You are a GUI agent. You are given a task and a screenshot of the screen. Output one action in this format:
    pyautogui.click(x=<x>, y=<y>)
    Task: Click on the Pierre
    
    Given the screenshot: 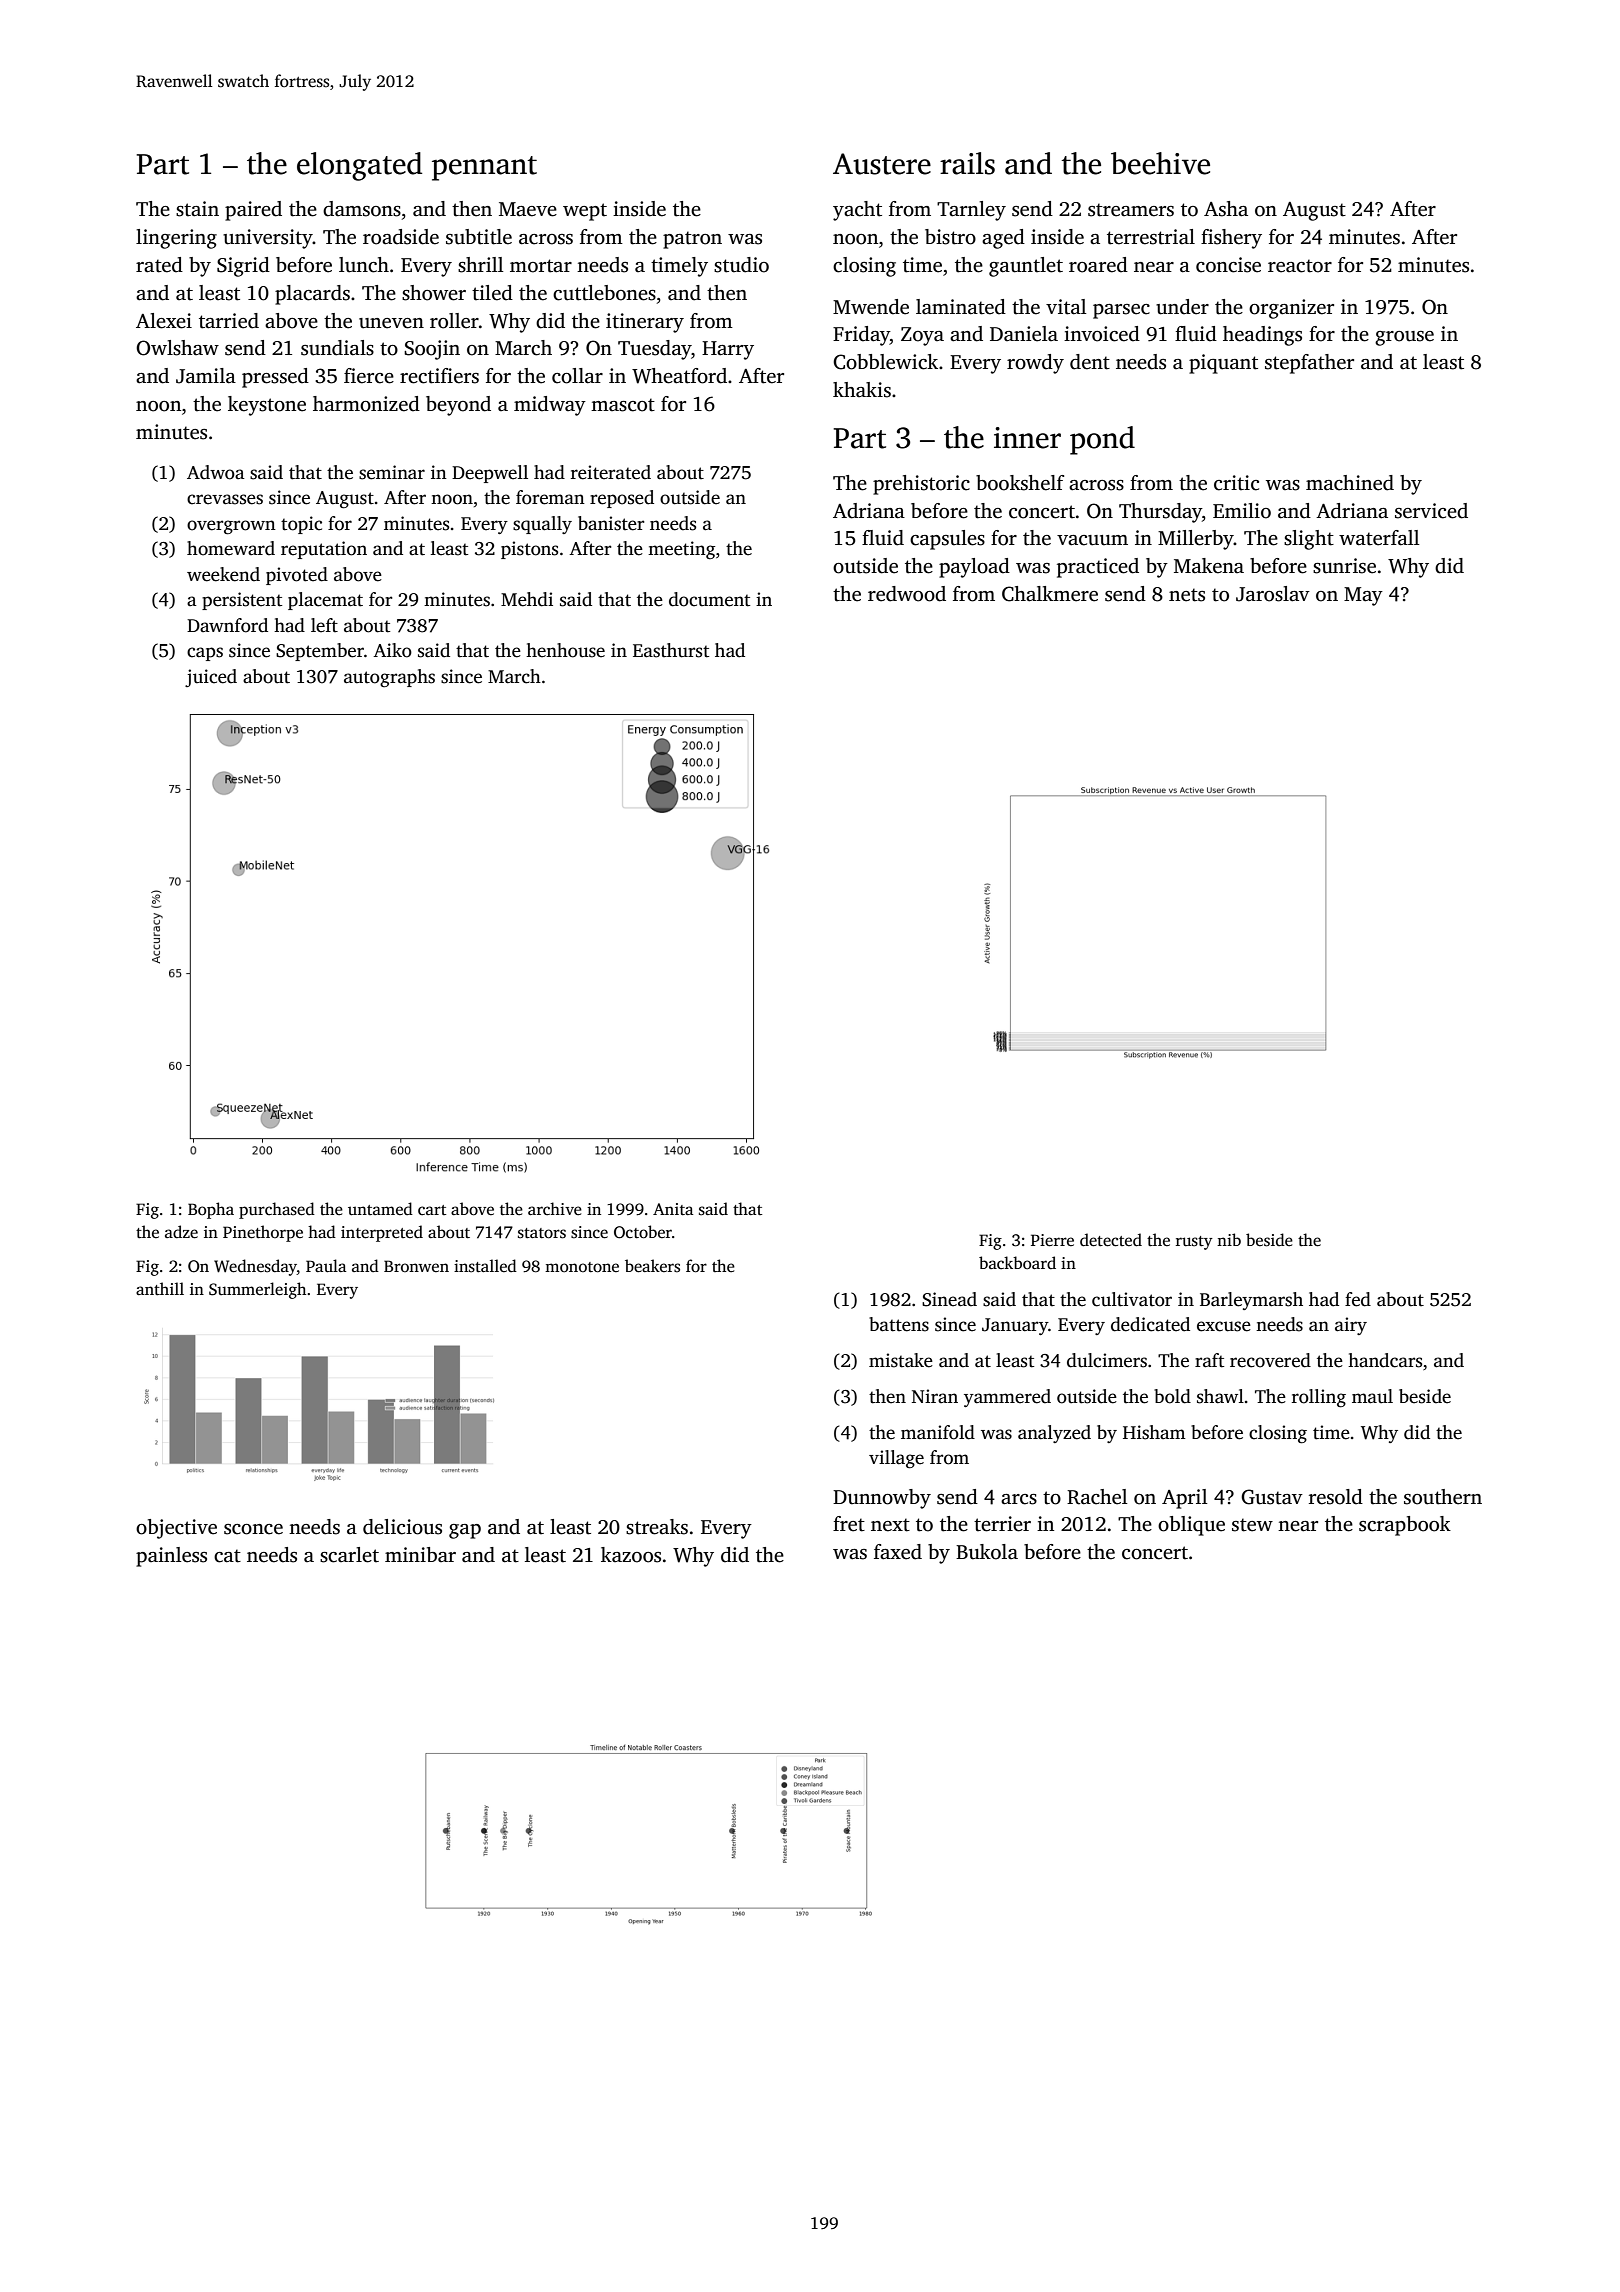 What is the action you would take?
    pyautogui.click(x=1052, y=1240)
